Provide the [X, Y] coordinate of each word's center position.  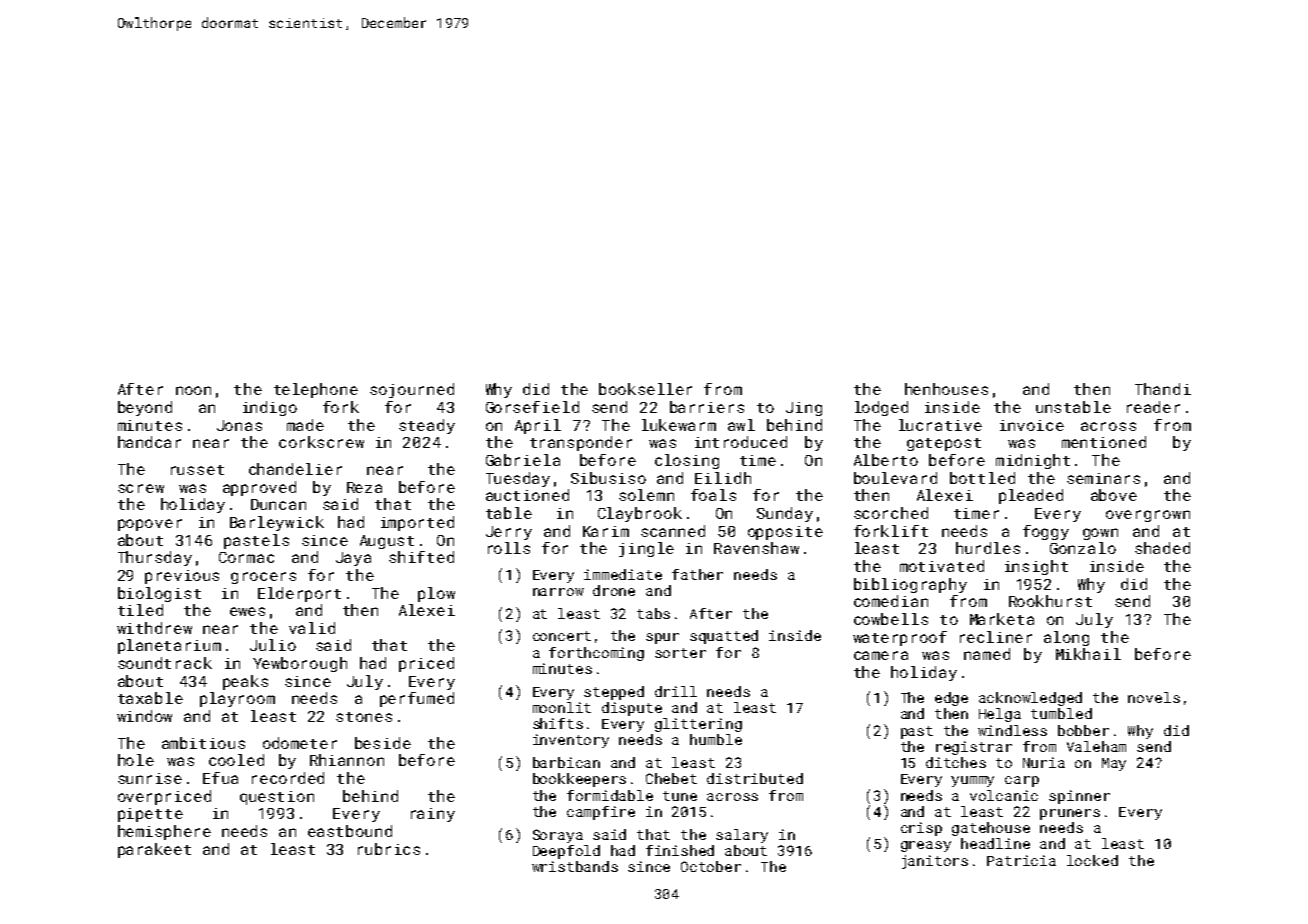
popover [150, 525]
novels [1154, 697]
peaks [245, 682]
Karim [606, 531]
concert [562, 636]
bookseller [645, 389]
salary [742, 836]
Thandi [1163, 389]
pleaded [1031, 496]
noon [193, 390]
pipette [150, 815]
